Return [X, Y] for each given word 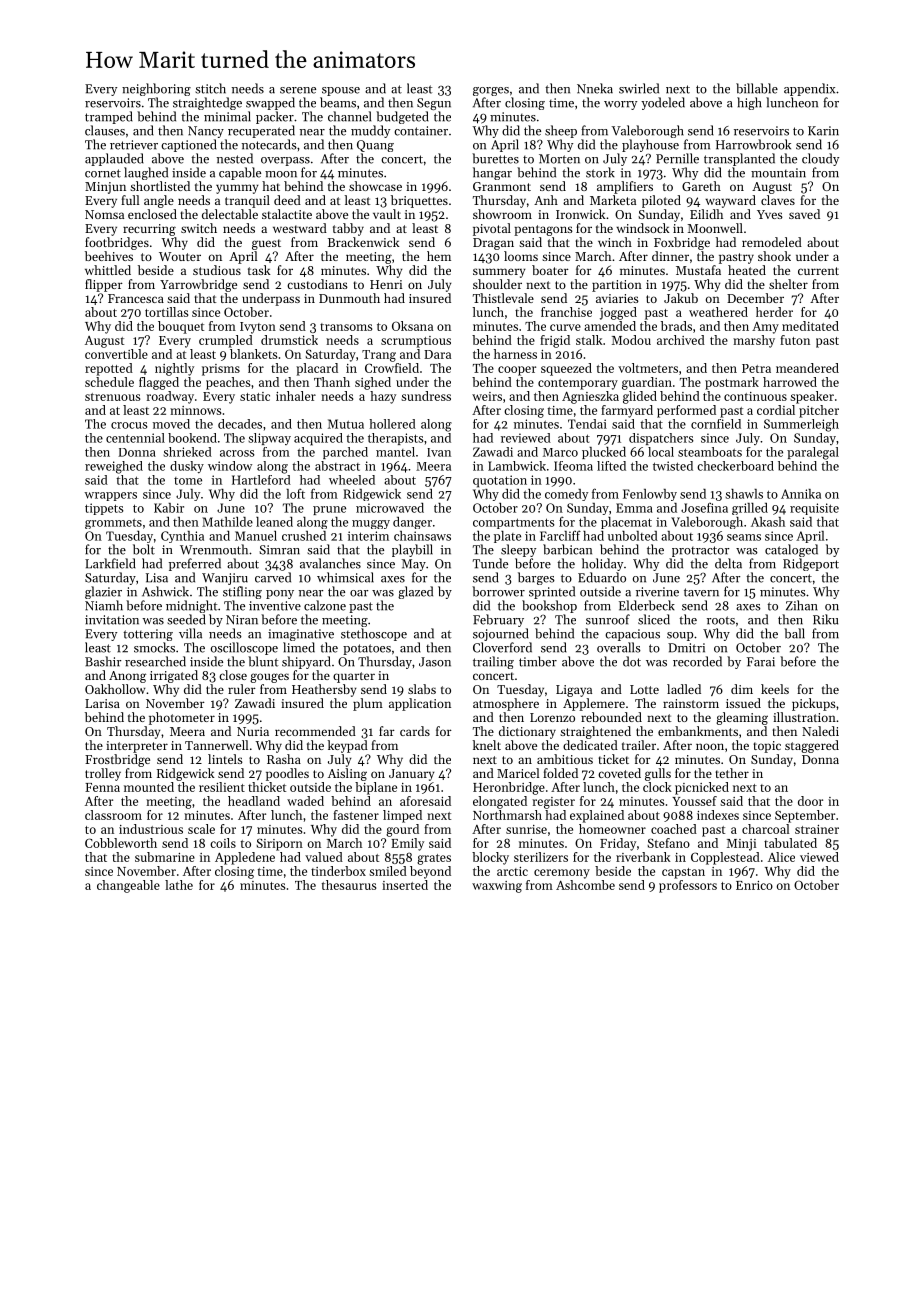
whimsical [345, 577]
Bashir [103, 661]
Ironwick [581, 214]
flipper [104, 285]
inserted [405, 885]
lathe [179, 885]
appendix [809, 89]
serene [298, 90]
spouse [341, 91]
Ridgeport [811, 564]
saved [804, 214]
